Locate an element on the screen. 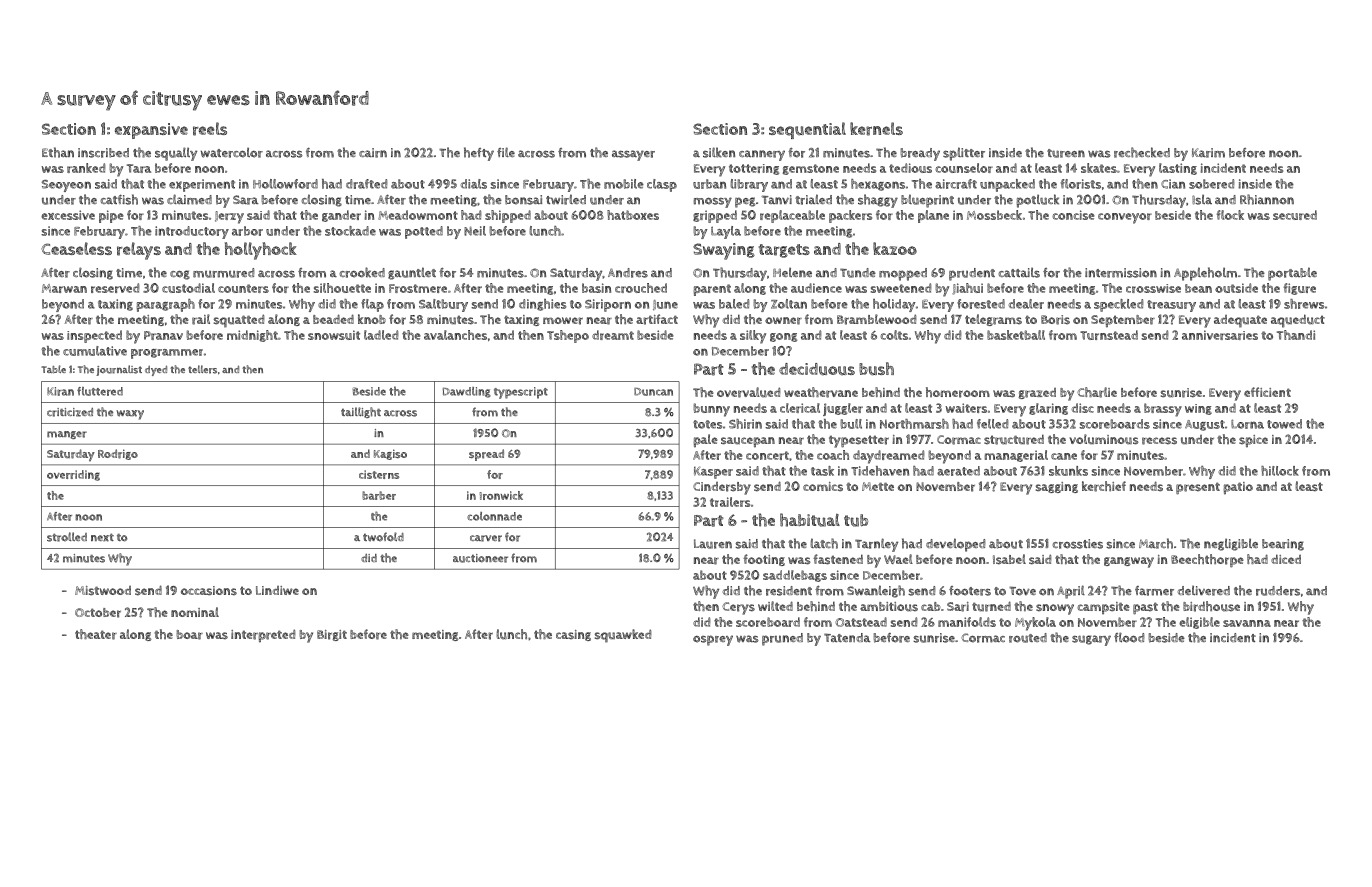  Thandi is located at coordinates (1296, 335).
